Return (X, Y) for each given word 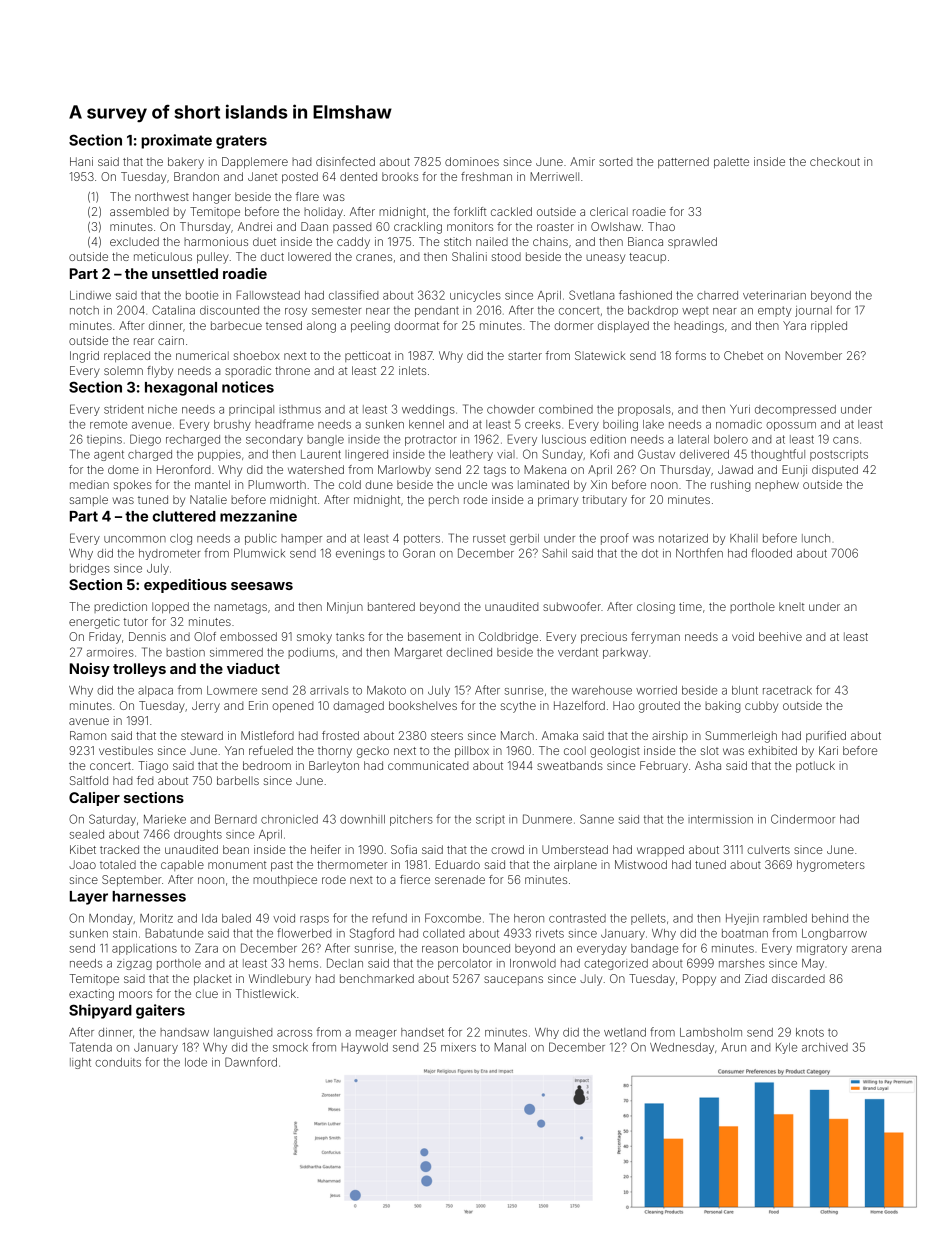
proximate (176, 141)
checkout (835, 161)
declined (469, 652)
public (261, 539)
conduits (118, 1062)
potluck (815, 766)
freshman (486, 176)
